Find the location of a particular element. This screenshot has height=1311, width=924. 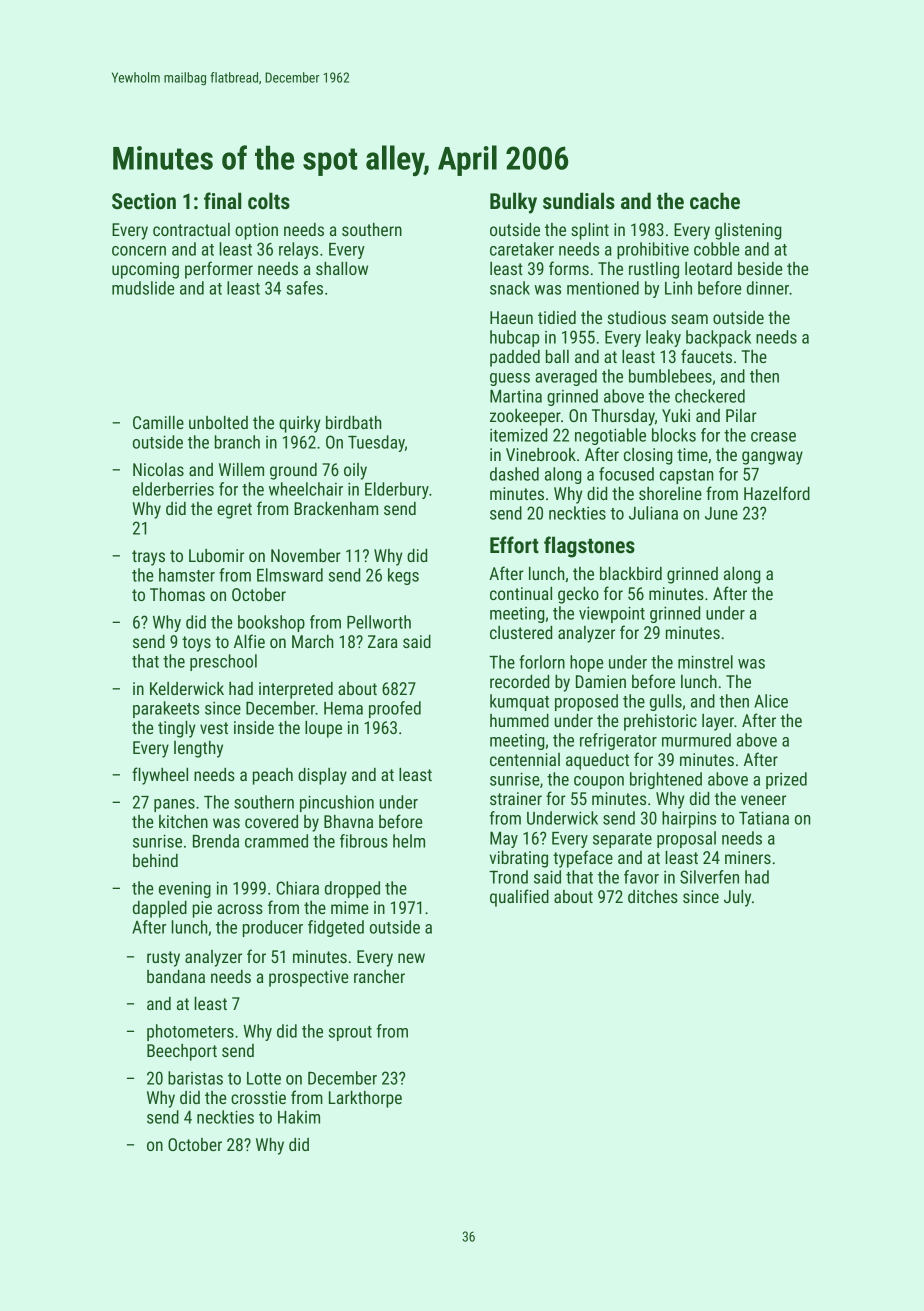

time is located at coordinates (692, 454).
